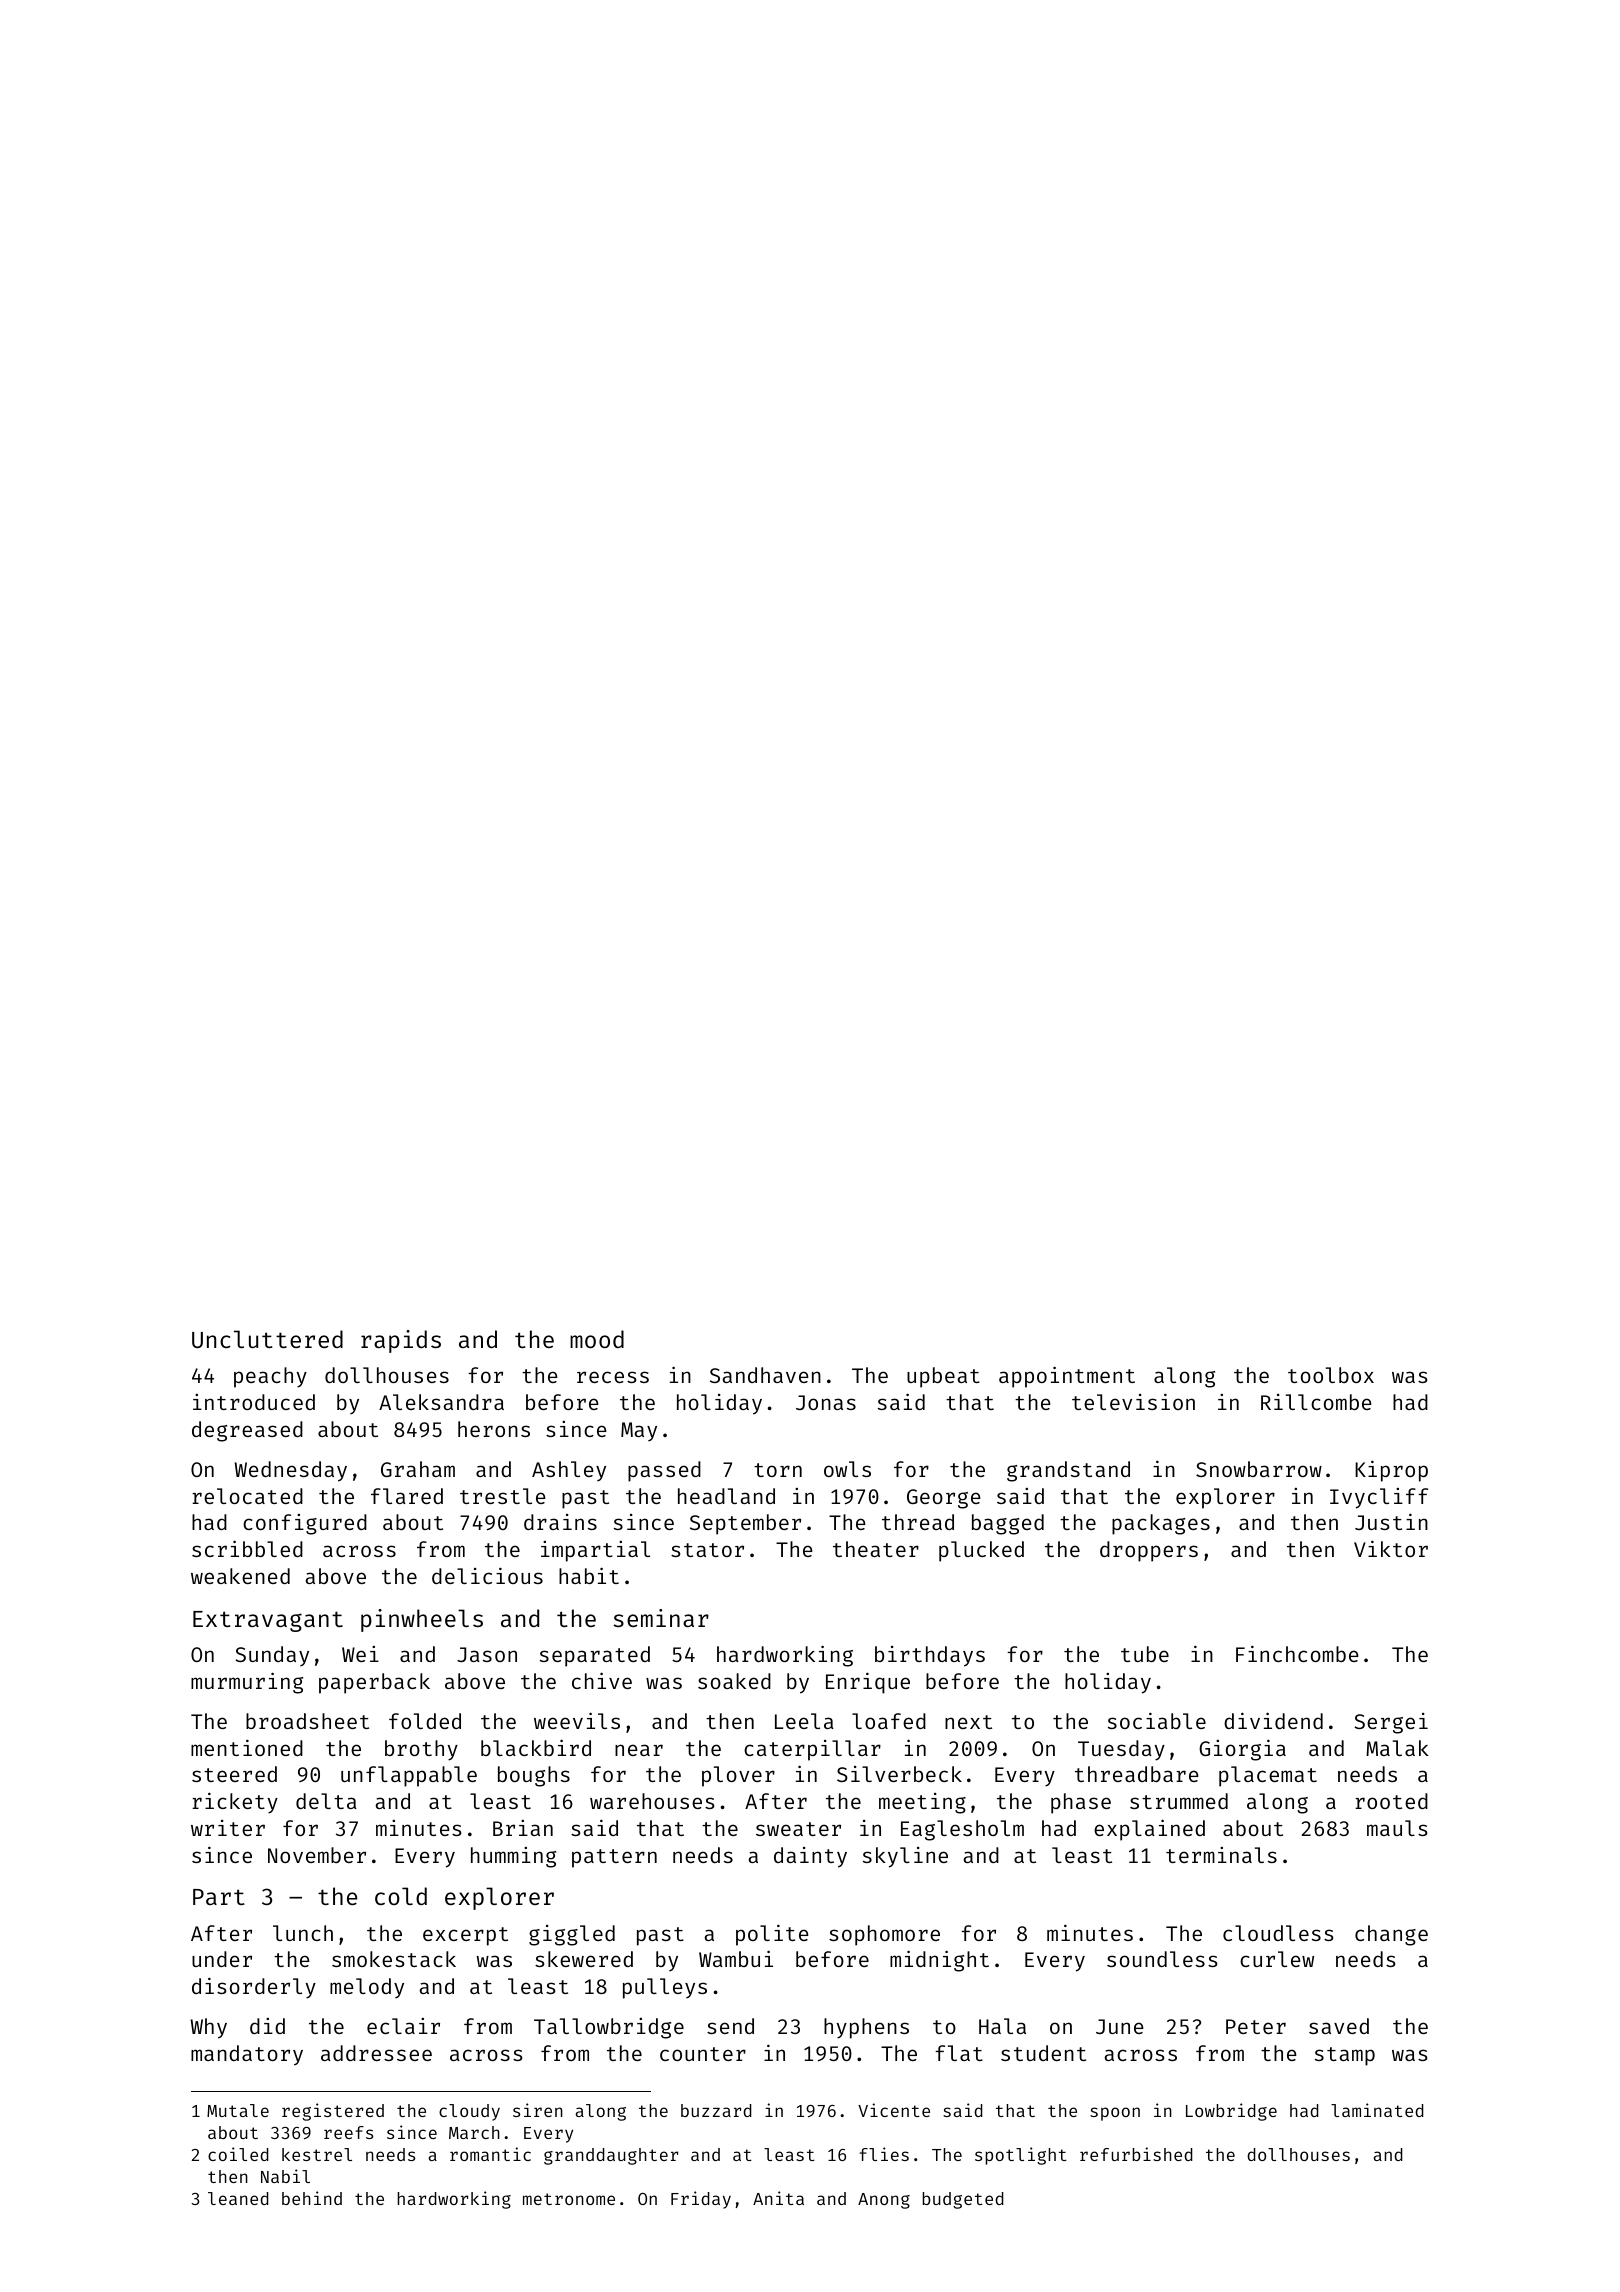  What do you see at coordinates (569, 2199) in the page?
I see `metronome` at bounding box center [569, 2199].
